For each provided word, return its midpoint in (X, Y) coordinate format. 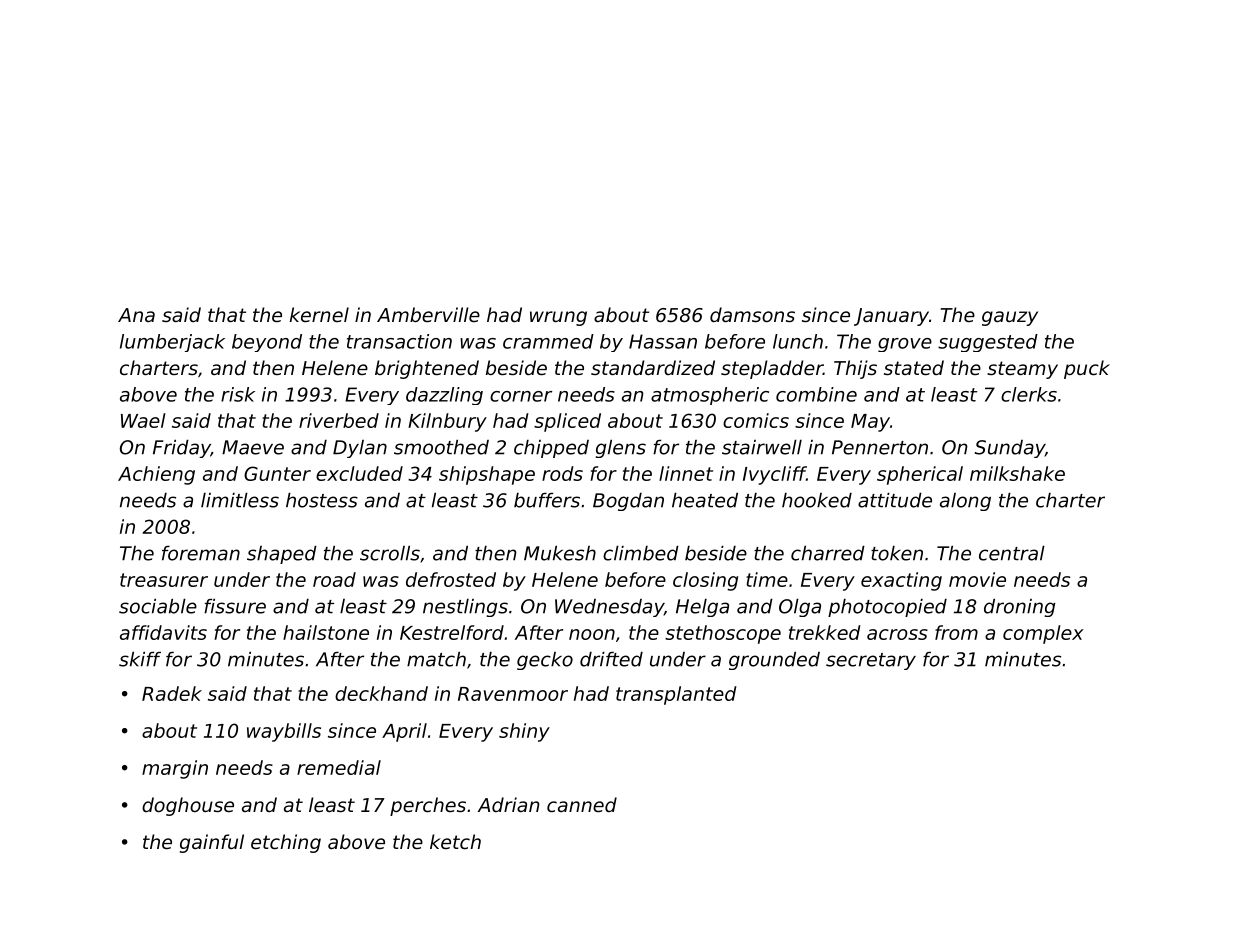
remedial (339, 767)
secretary (871, 661)
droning (1019, 608)
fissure (235, 606)
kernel (319, 314)
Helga (702, 608)
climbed (641, 553)
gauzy (1010, 318)
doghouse (188, 806)
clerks (1029, 394)
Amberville (428, 314)
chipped (551, 449)
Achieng (156, 475)
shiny (524, 732)
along (965, 502)
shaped (282, 555)
